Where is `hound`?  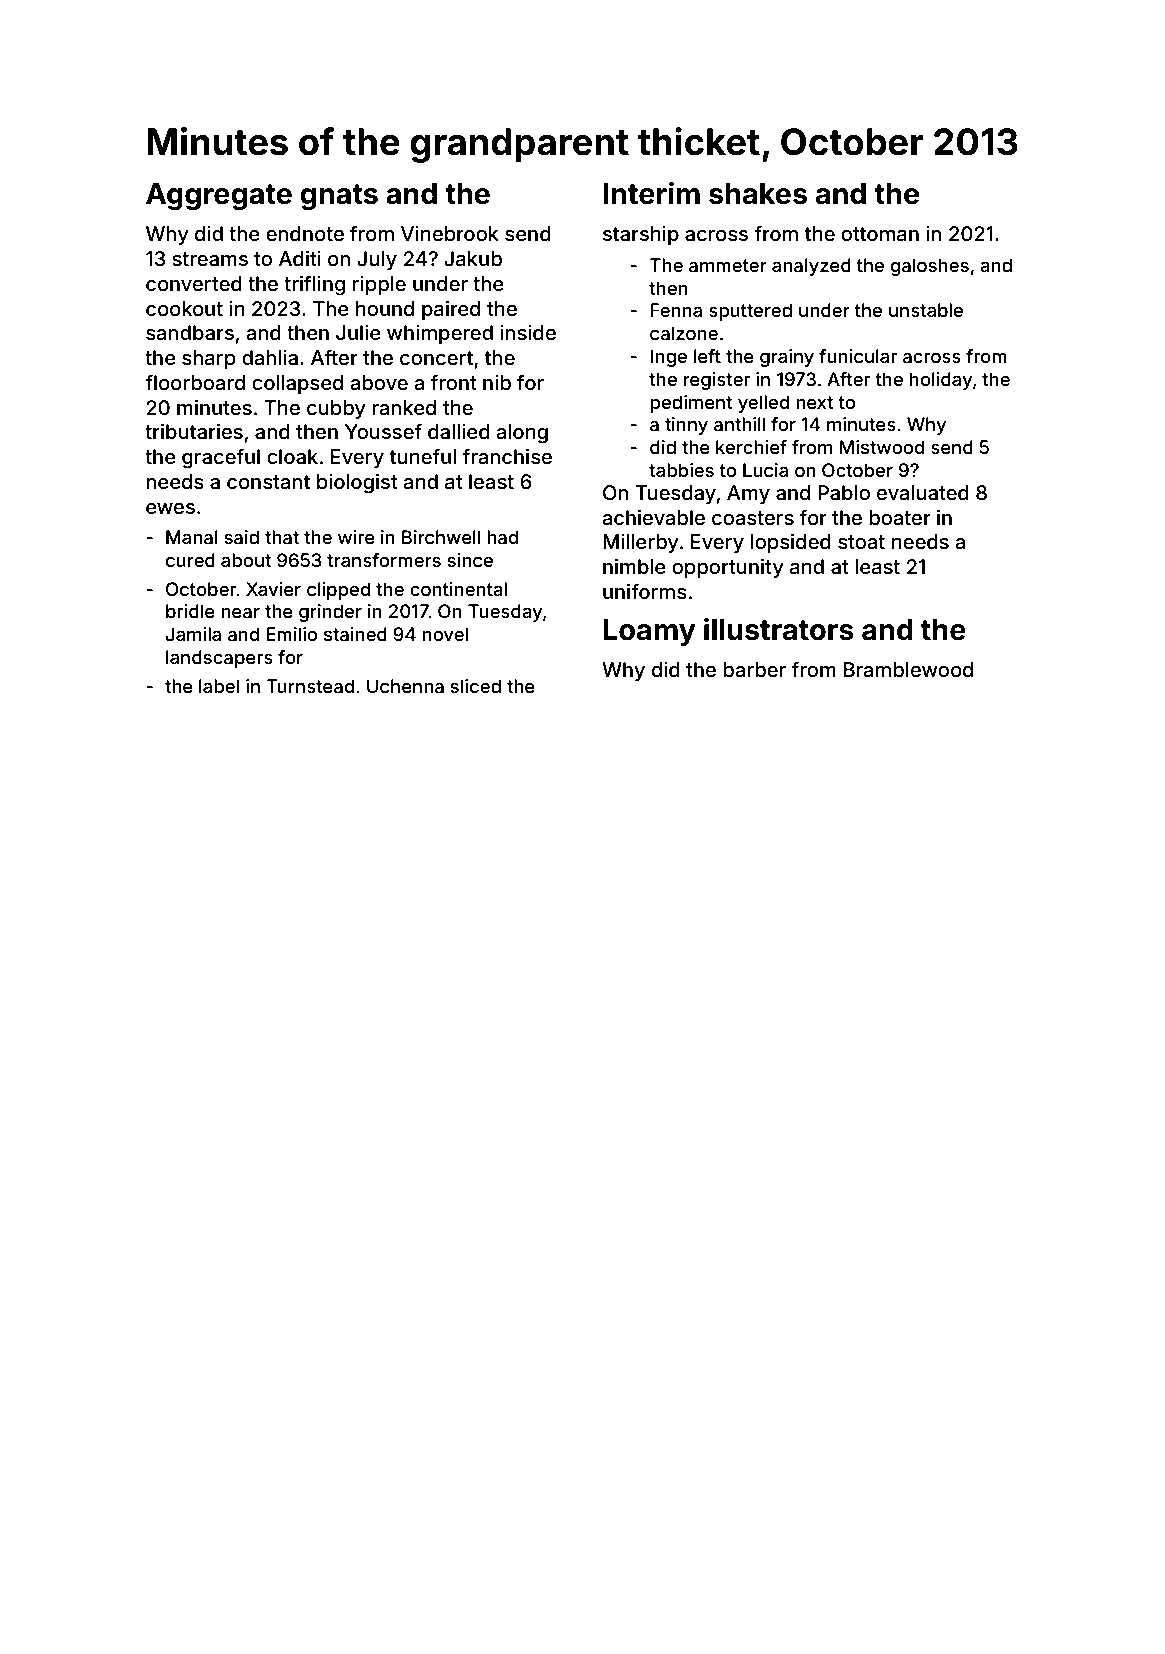 hound is located at coordinates (385, 308).
